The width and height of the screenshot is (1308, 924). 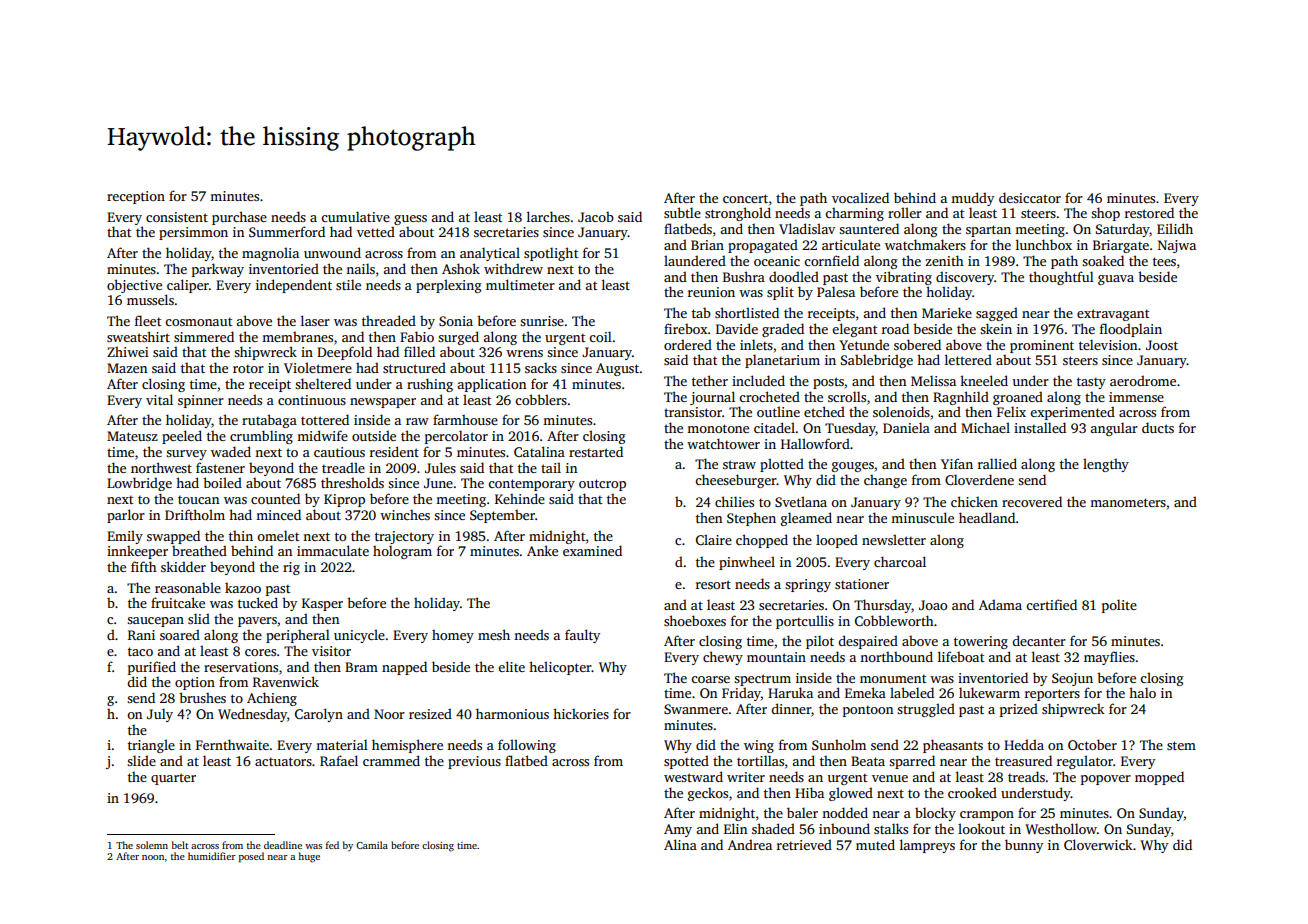 I want to click on fastener, so click(x=220, y=467).
